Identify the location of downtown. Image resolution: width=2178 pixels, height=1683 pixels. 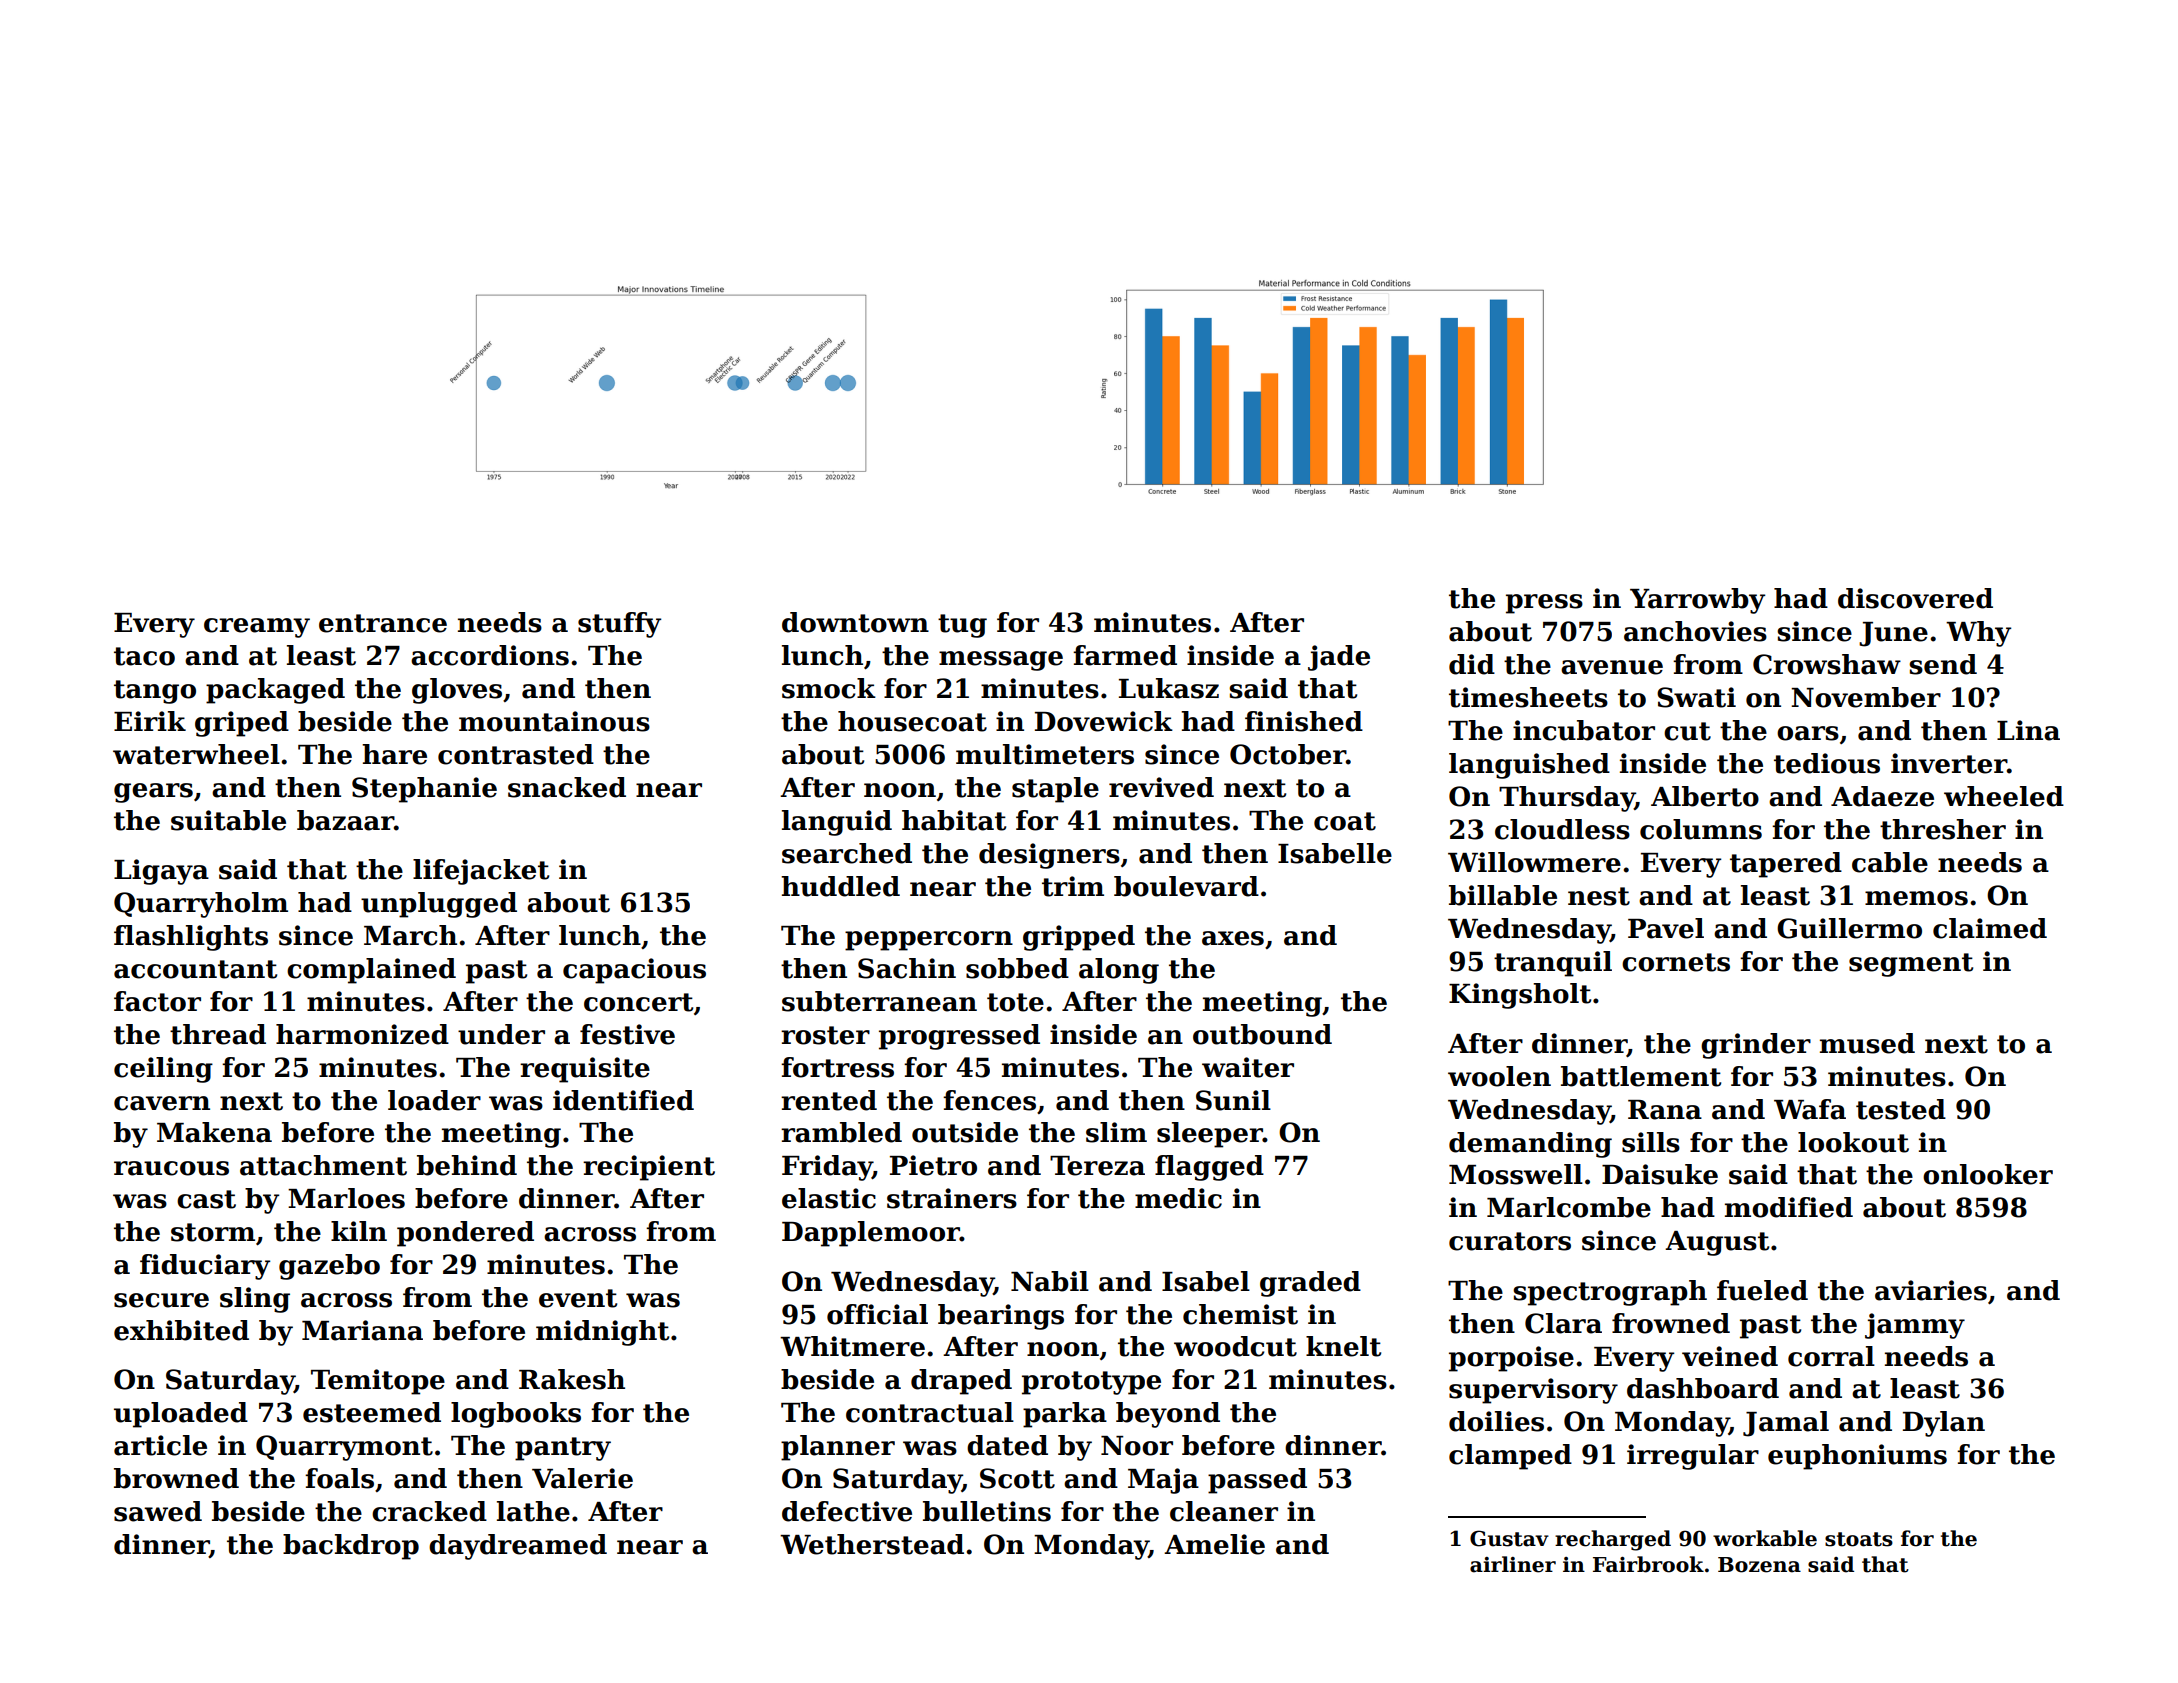
(855, 622).
